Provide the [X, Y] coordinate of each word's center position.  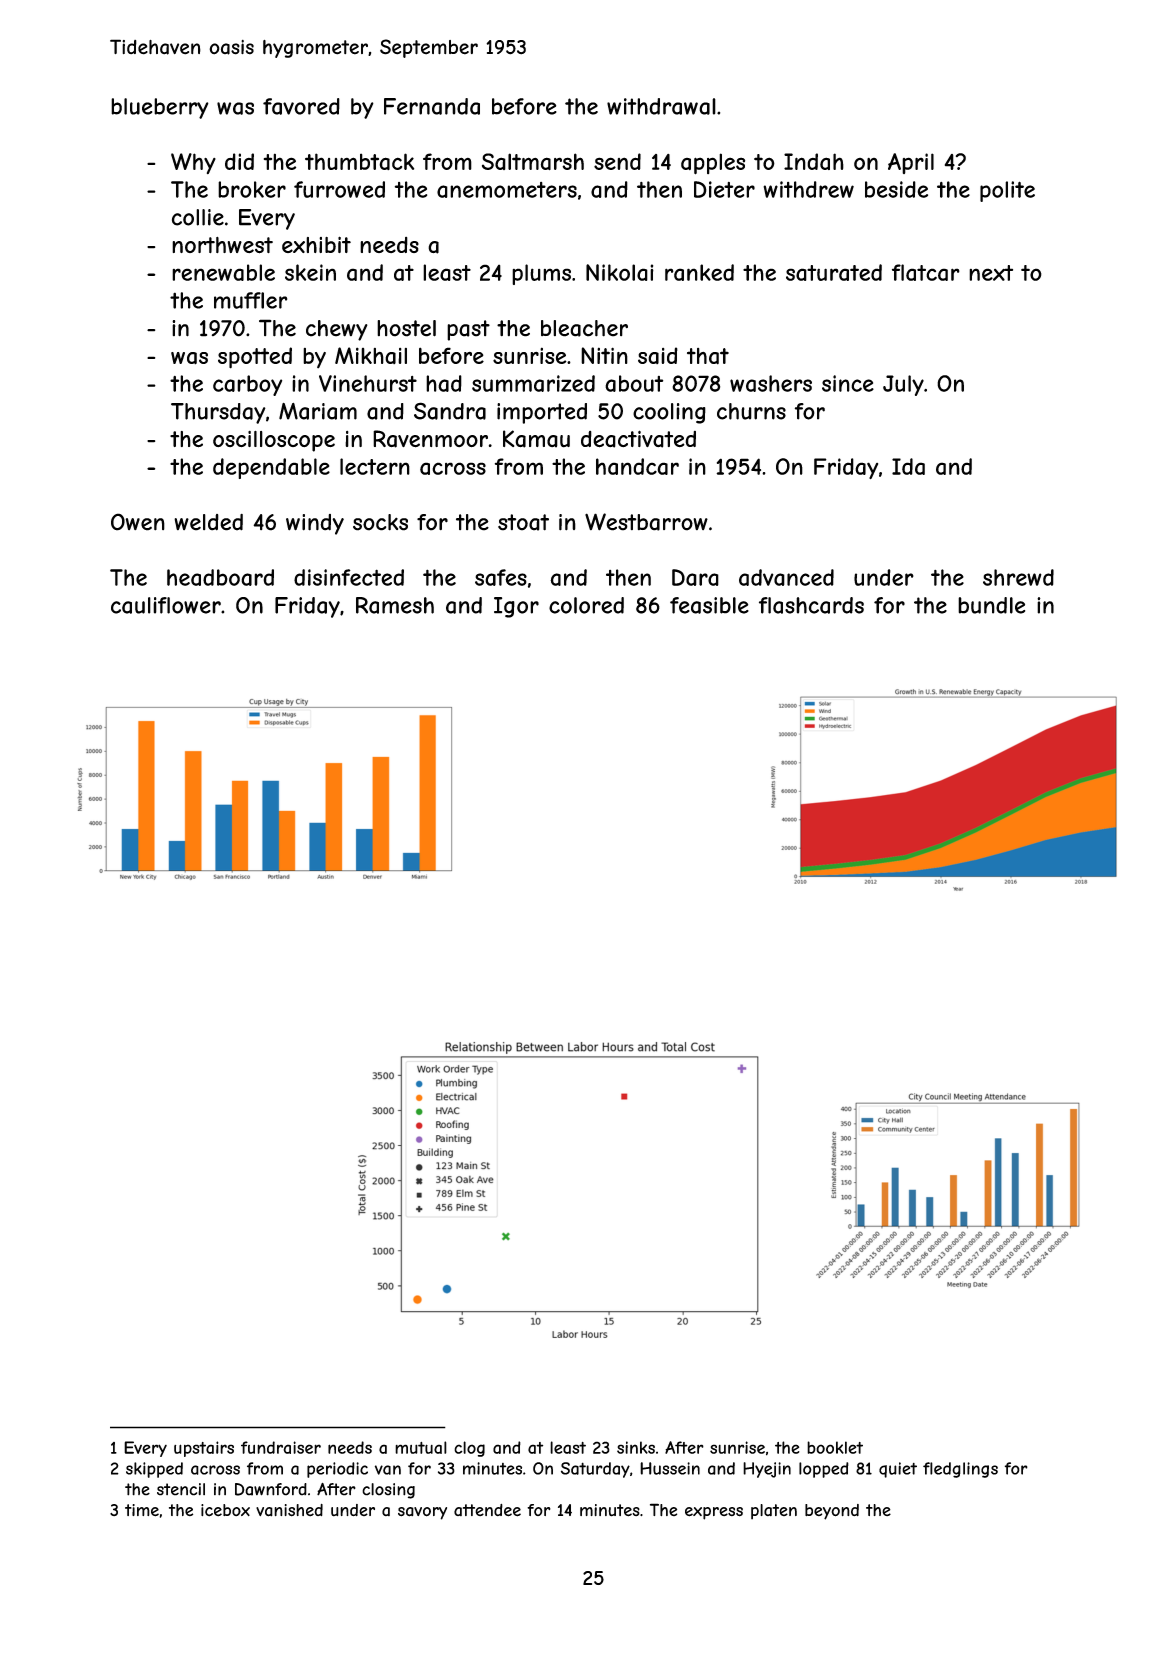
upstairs [204, 1449]
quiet [898, 1470]
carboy [247, 385]
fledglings [960, 1470]
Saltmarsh [533, 161]
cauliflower [166, 605]
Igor [516, 607]
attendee [487, 1510]
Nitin [604, 355]
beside [896, 189]
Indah [814, 161]
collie [198, 217]
